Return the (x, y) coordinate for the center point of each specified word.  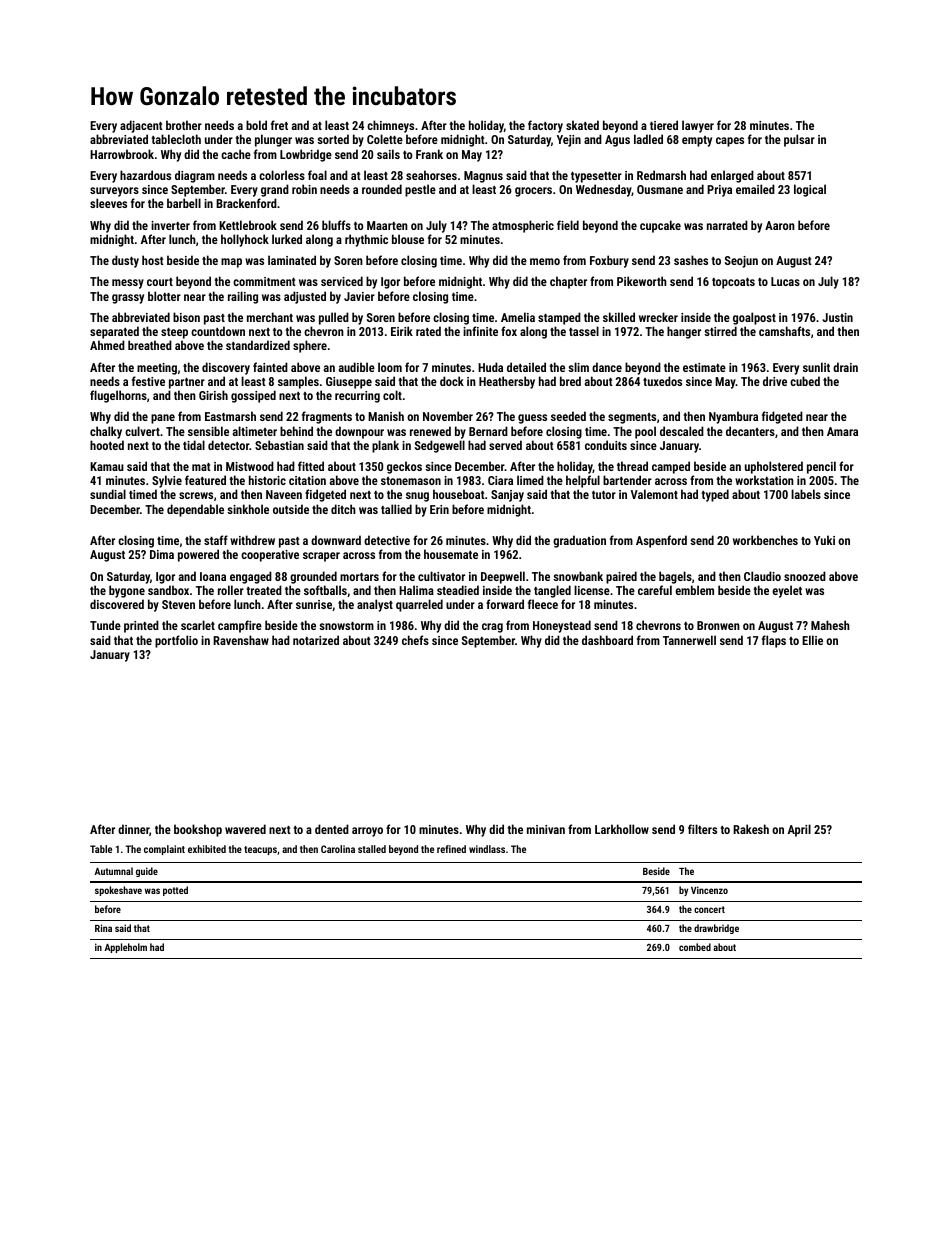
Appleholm (126, 948)
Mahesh (830, 625)
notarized (316, 640)
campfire (240, 626)
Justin (837, 317)
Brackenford (246, 203)
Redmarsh (661, 175)
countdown (218, 331)
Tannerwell (689, 640)
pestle (420, 190)
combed (695, 947)
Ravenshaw (241, 640)
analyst (375, 605)
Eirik (402, 331)
